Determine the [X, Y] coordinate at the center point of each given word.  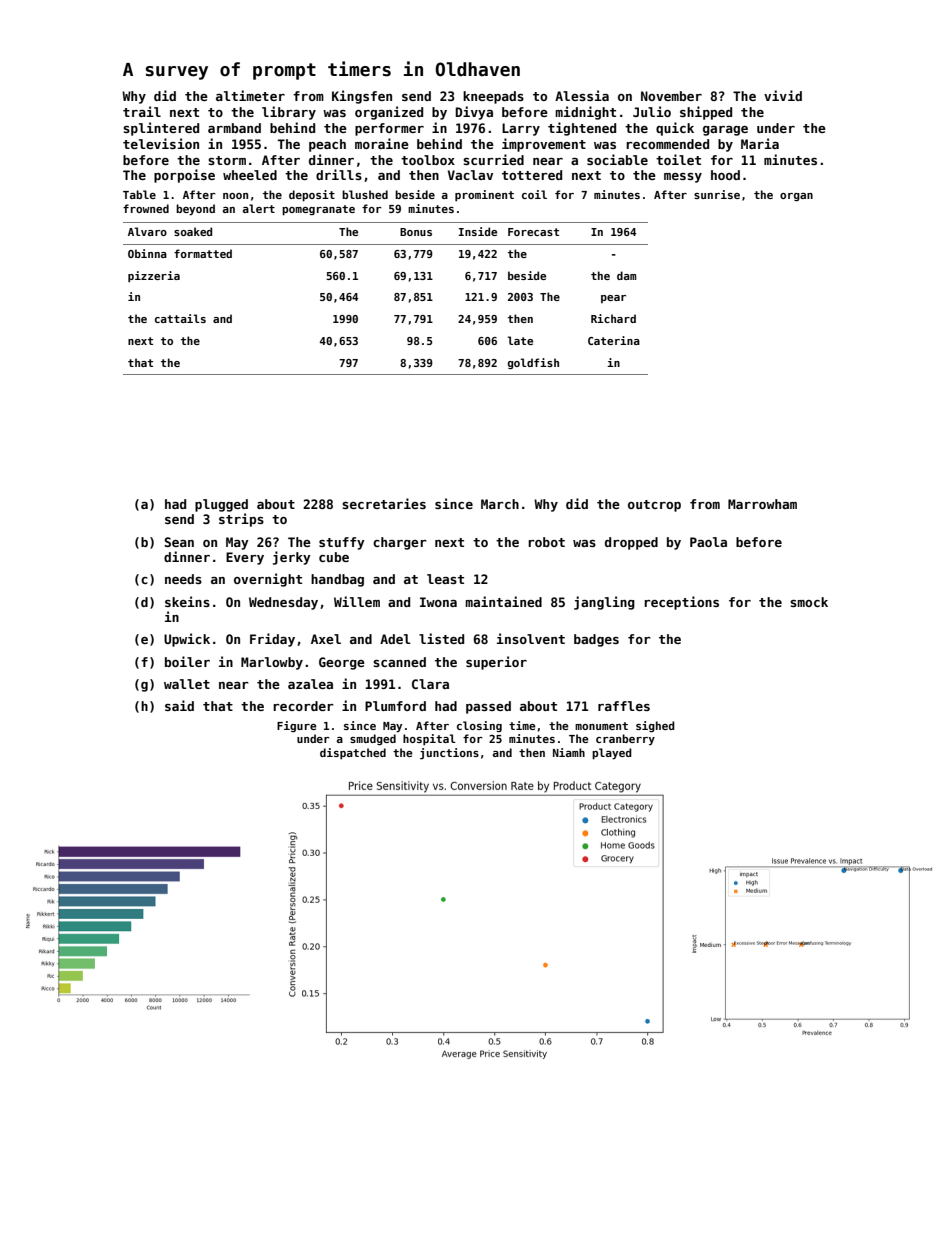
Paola [708, 542]
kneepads [493, 97]
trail [142, 111]
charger [400, 543]
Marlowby [272, 663]
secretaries [384, 503]
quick [675, 129]
